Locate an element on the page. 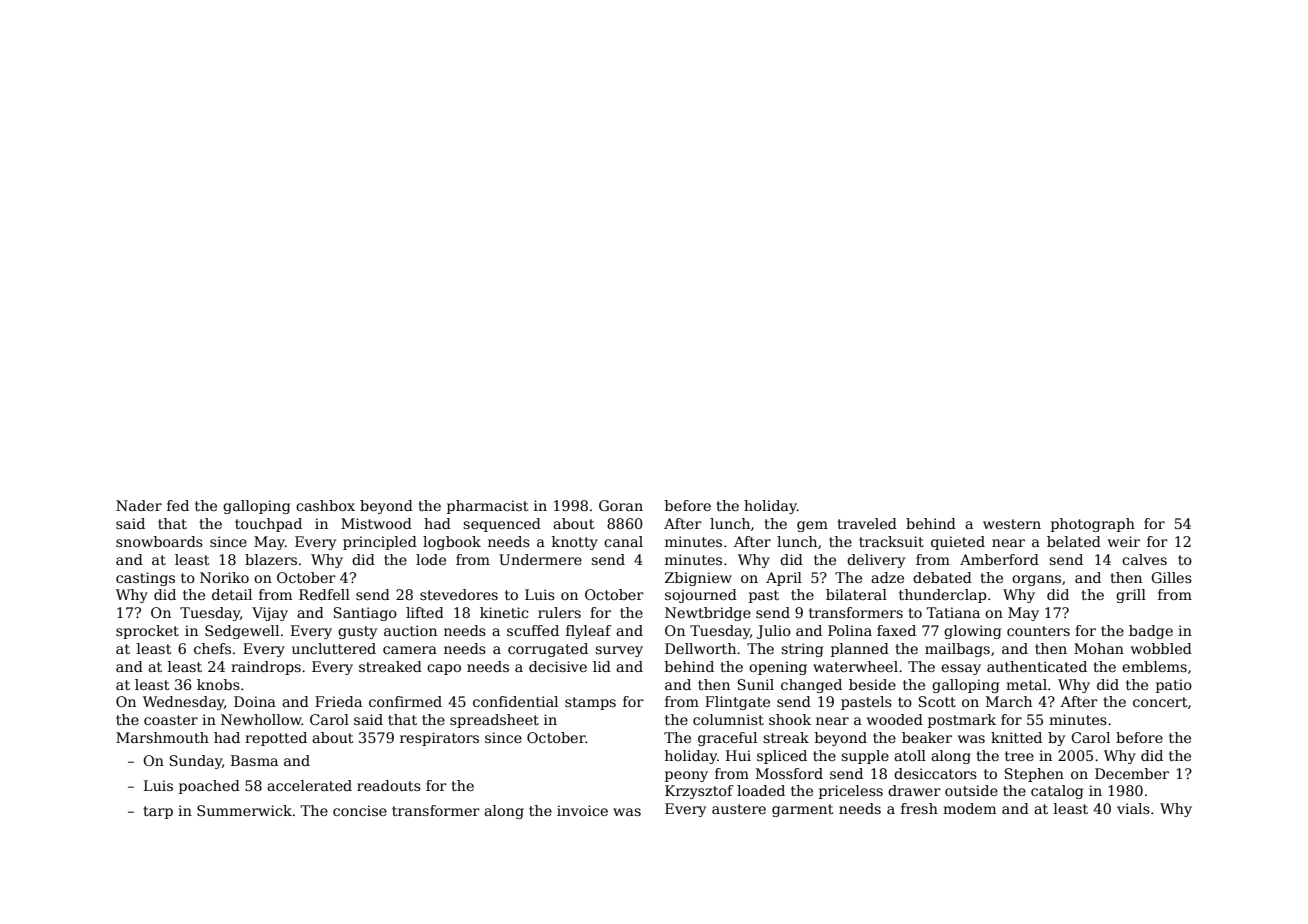 This page has height=924, width=1308. Amberford is located at coordinates (999, 559).
